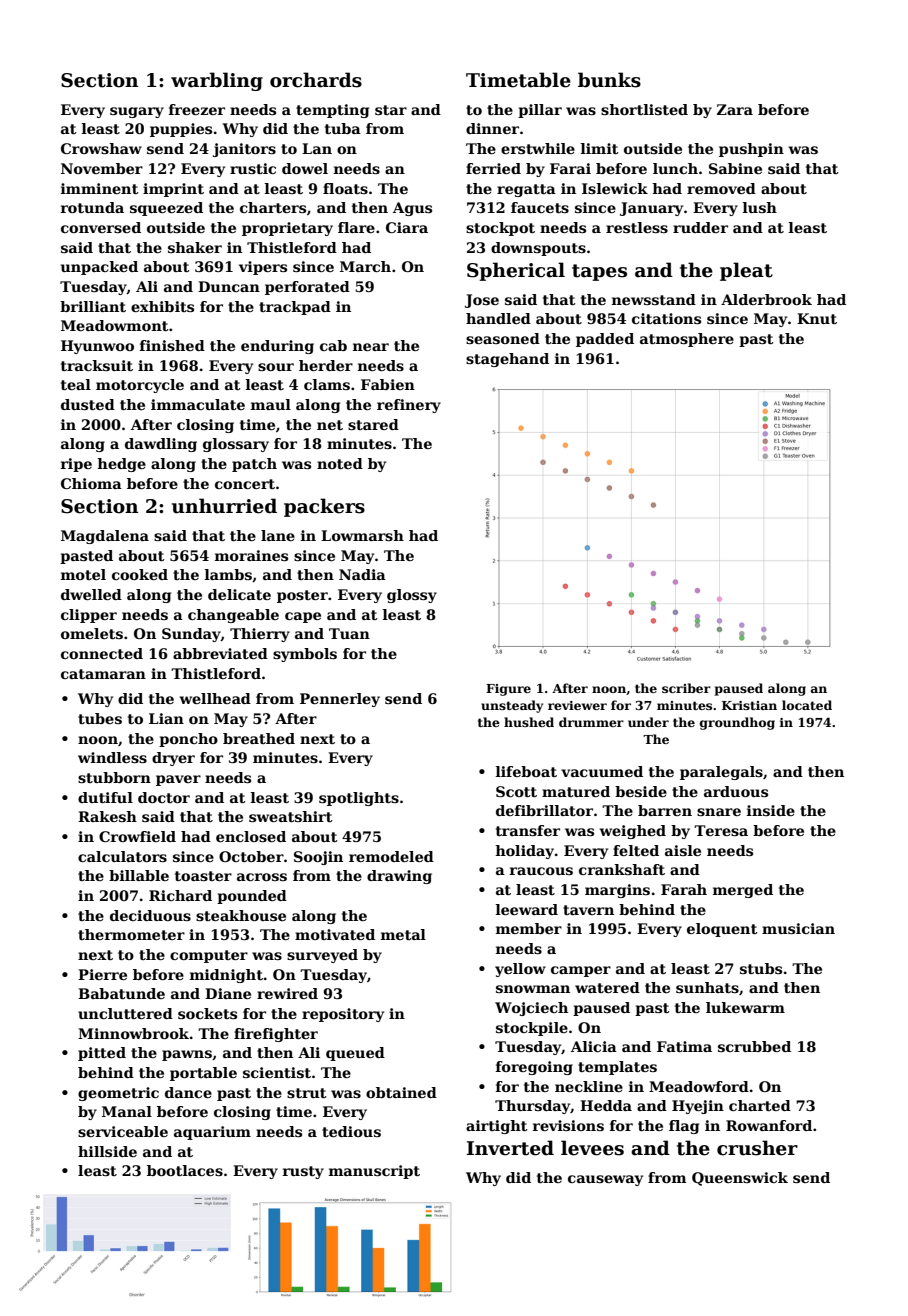  I want to click on omelets, so click(92, 633).
